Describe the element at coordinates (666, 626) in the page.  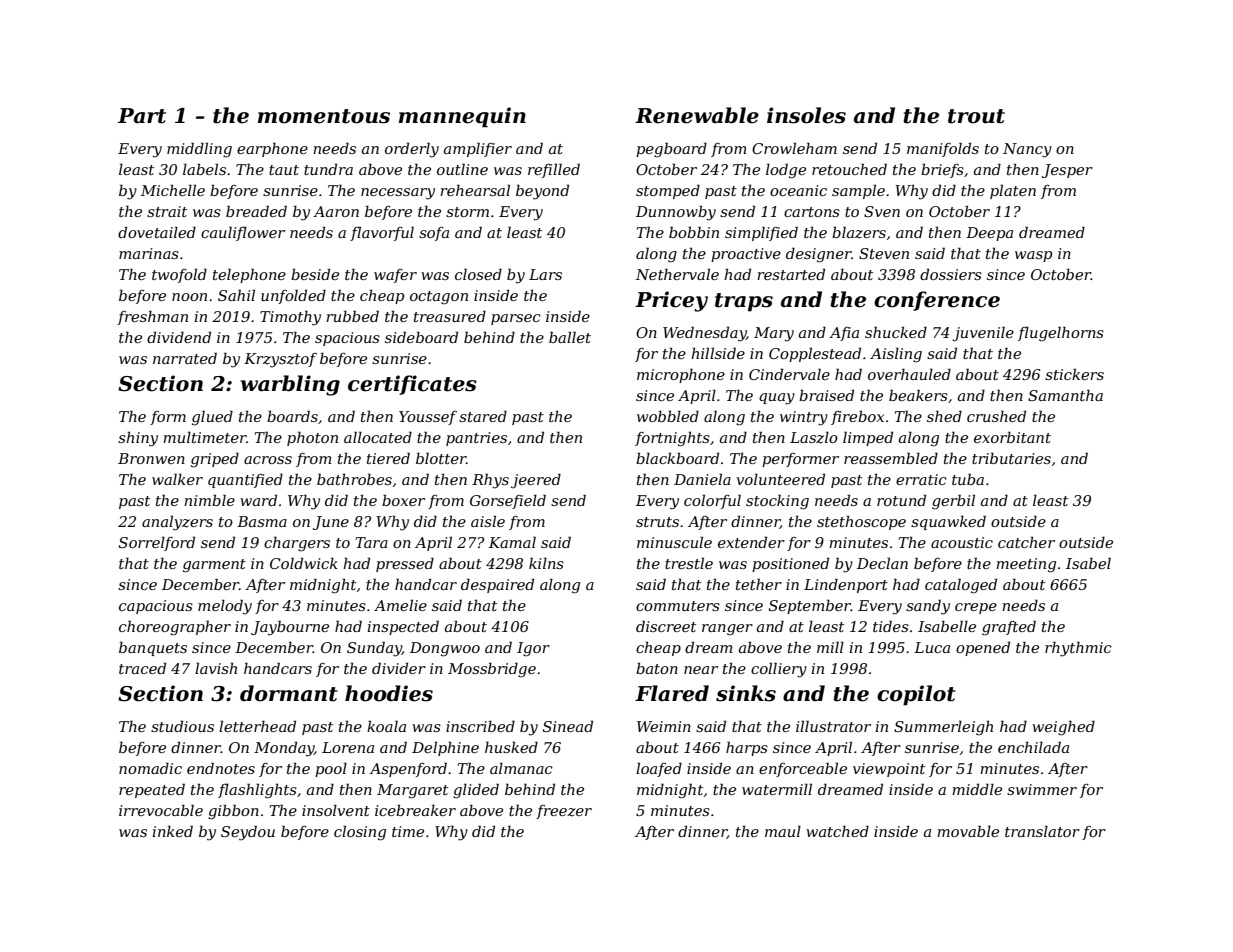
I see `discreet` at that location.
